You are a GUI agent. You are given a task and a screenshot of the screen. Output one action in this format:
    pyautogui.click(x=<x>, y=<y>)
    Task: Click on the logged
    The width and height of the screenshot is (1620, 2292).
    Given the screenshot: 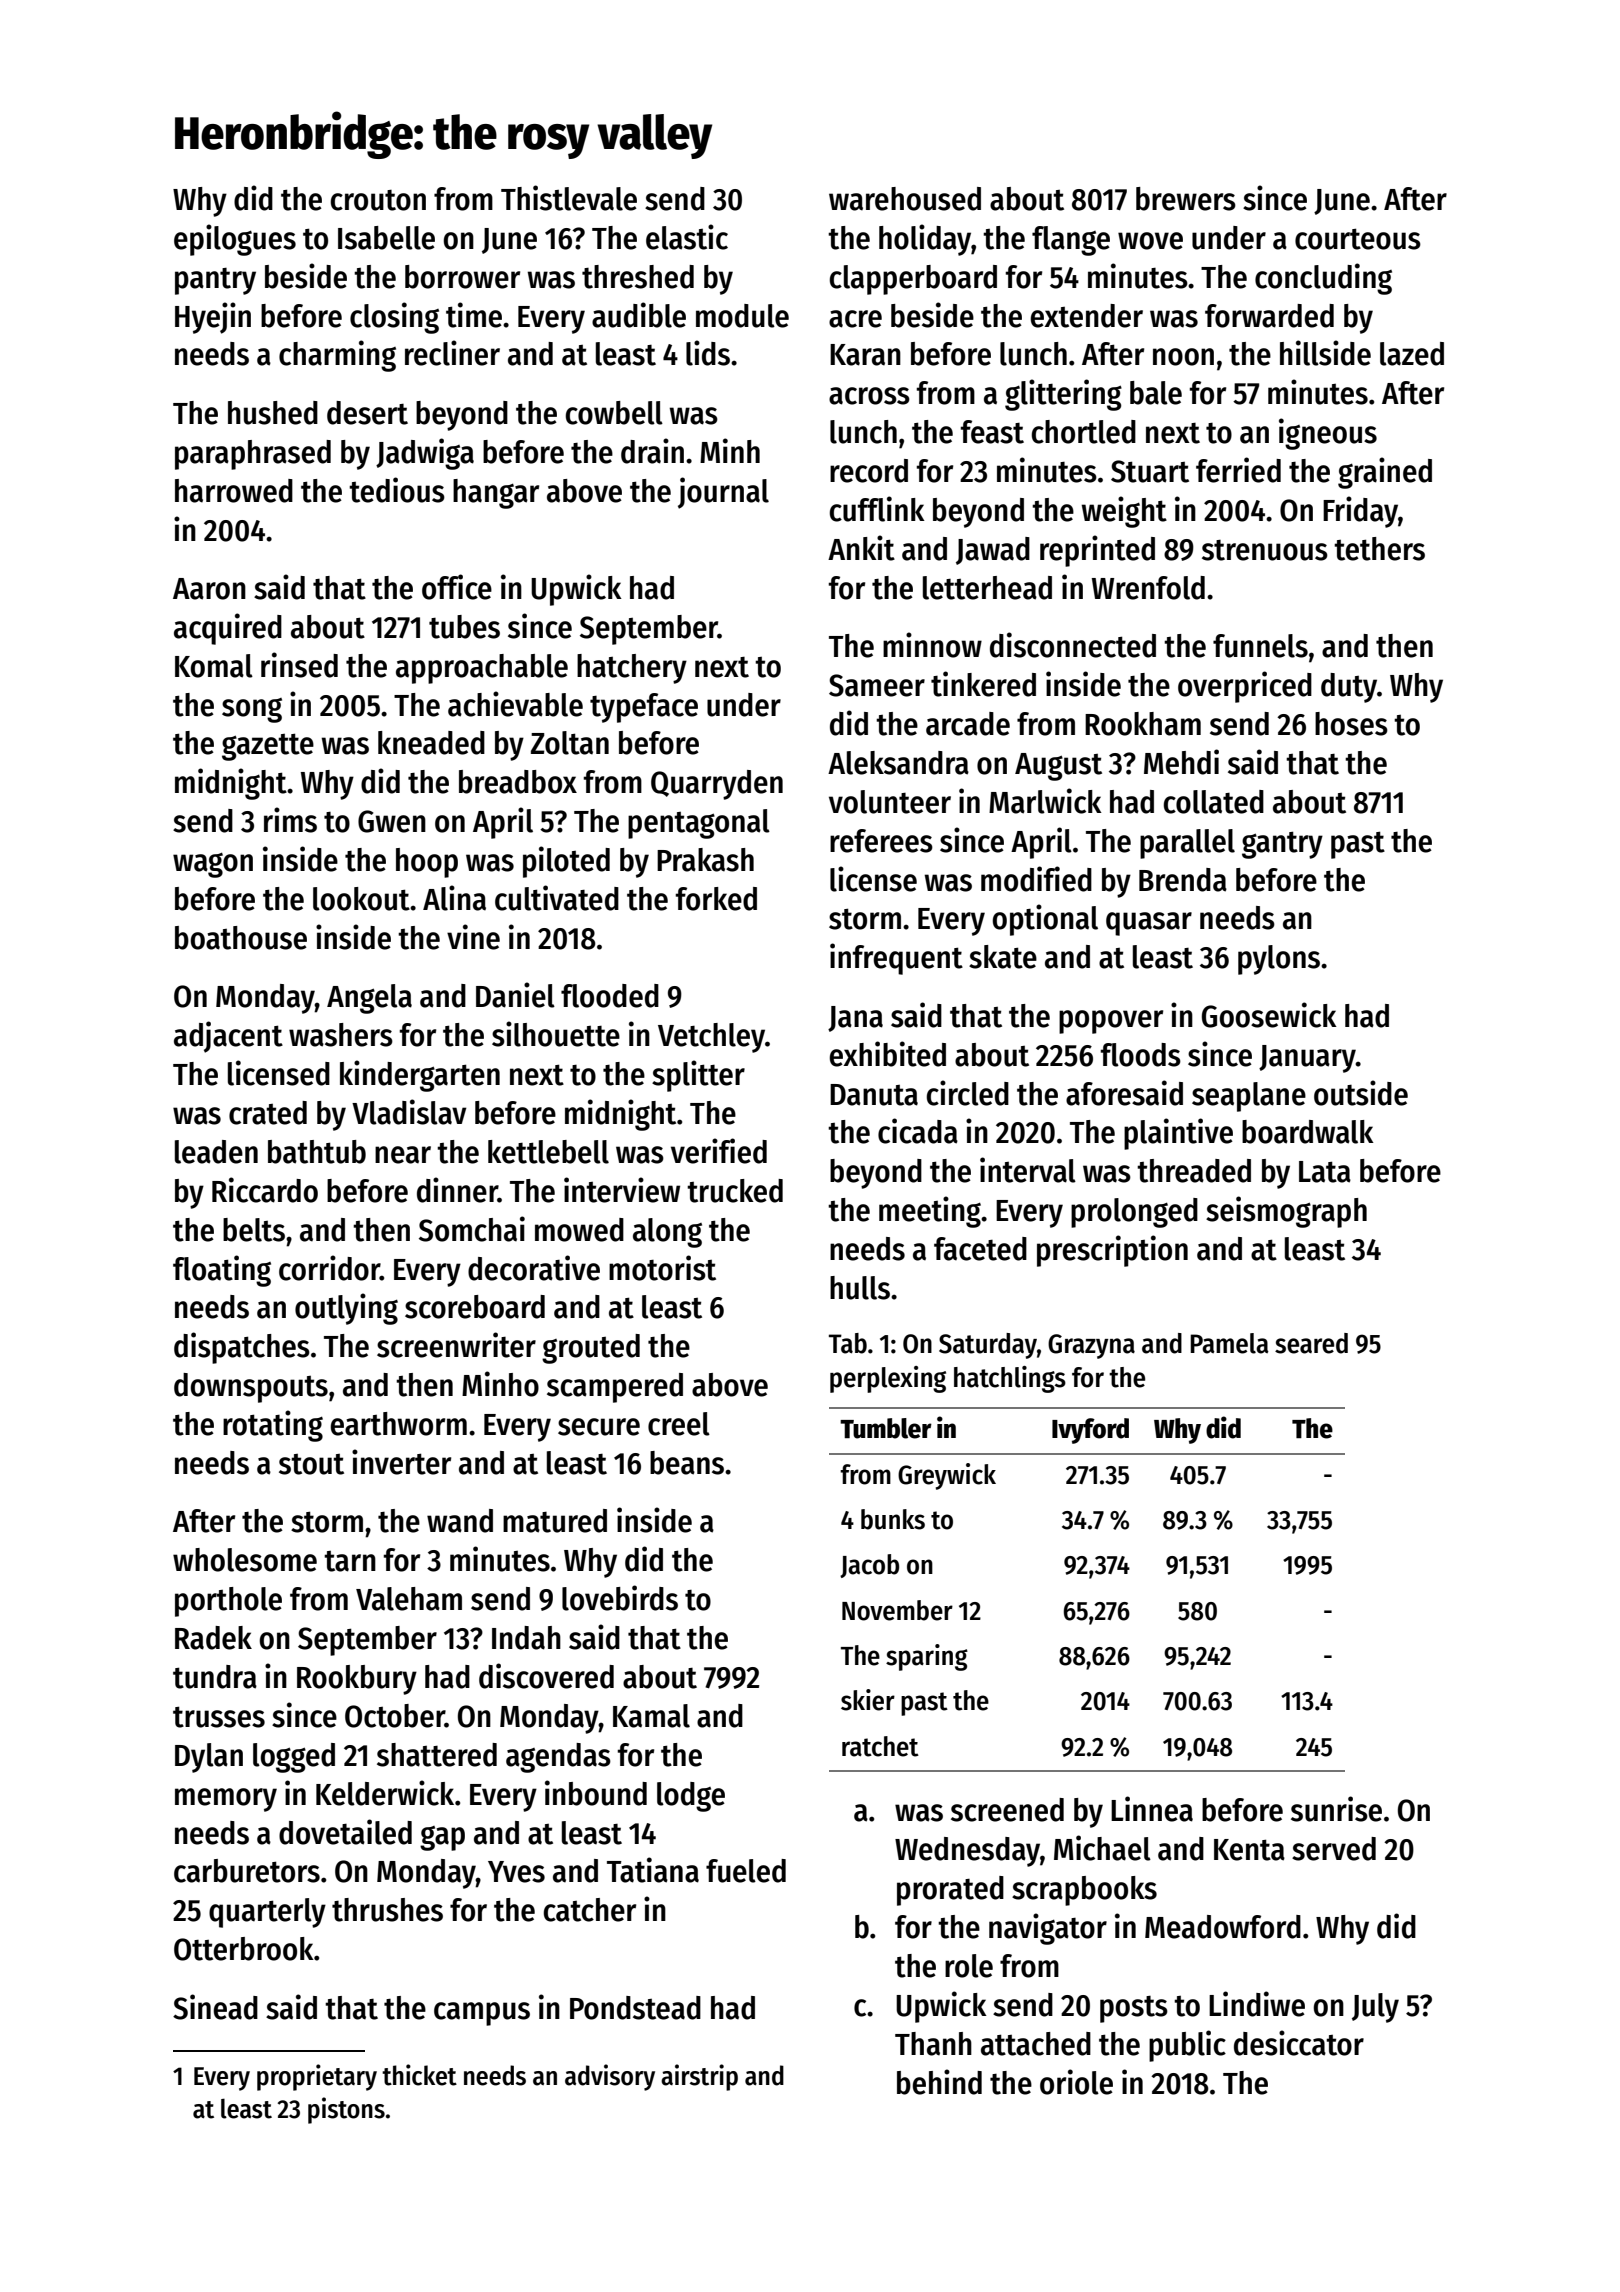 What is the action you would take?
    pyautogui.click(x=294, y=1758)
